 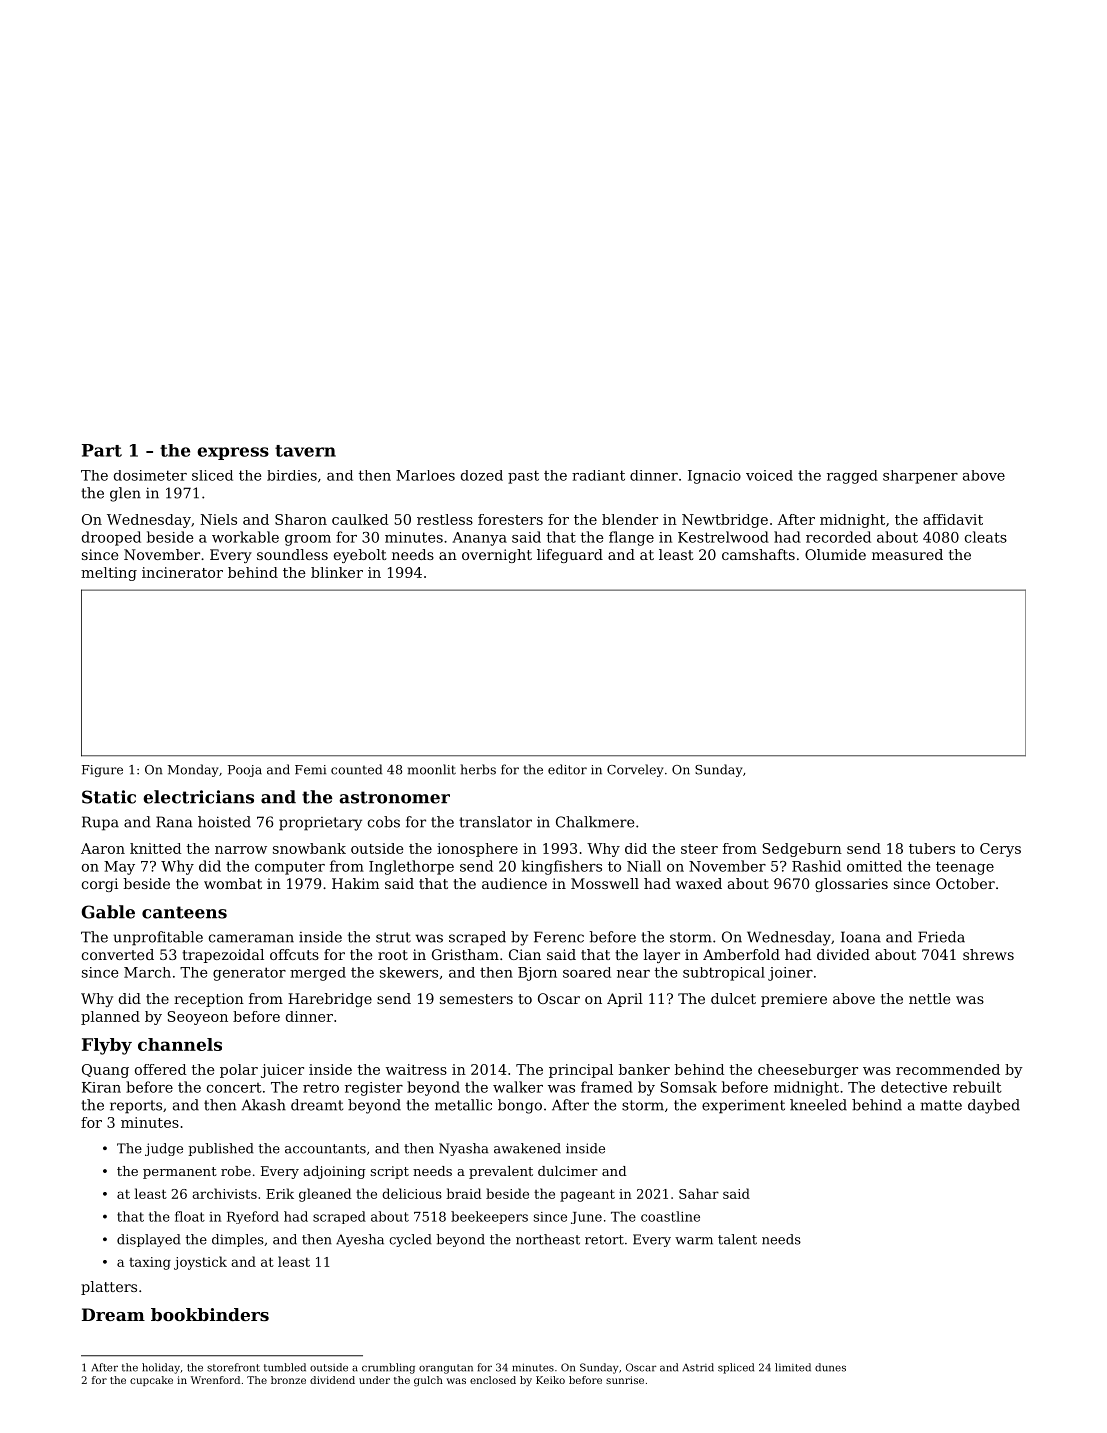 What do you see at coordinates (932, 848) in the screenshot?
I see `tubers` at bounding box center [932, 848].
